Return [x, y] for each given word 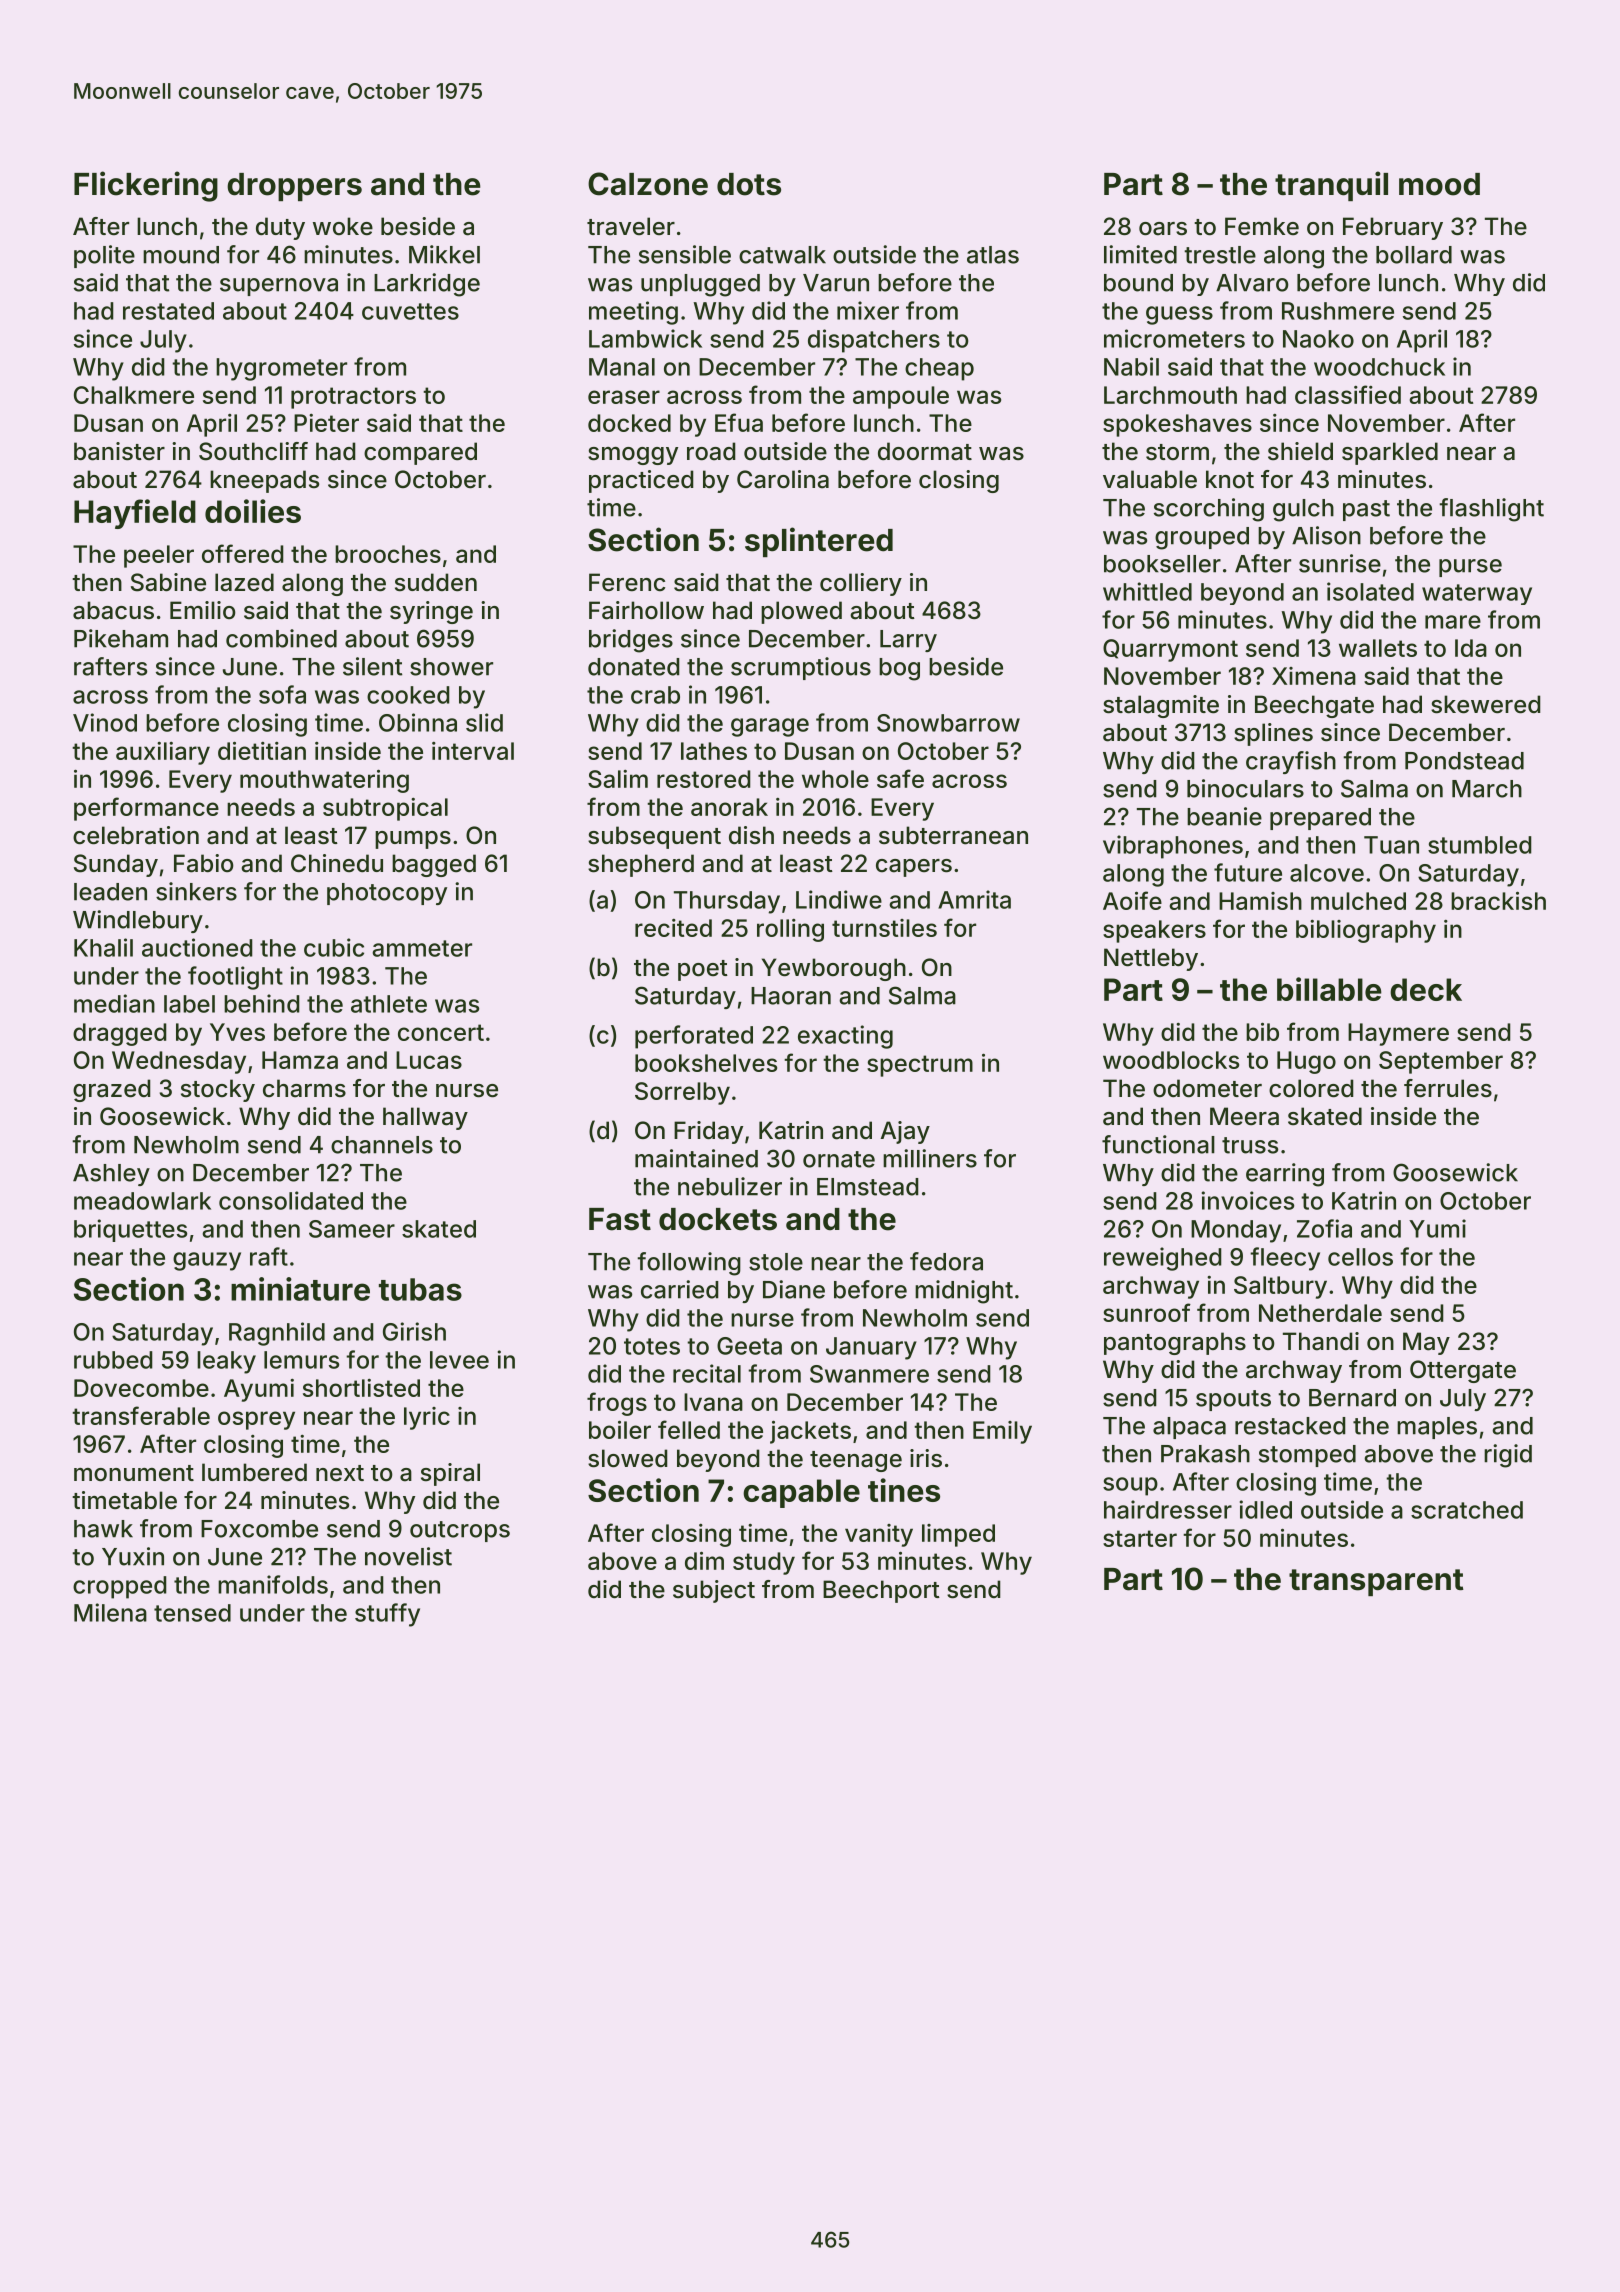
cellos [1360, 1257]
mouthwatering [324, 781]
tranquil [1331, 186]
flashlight [1491, 510]
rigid [1508, 1456]
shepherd [641, 865]
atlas [993, 255]
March [1487, 789]
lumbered [254, 1472]
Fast [620, 1219]
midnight [964, 1292]
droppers [294, 187]
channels [382, 1145]
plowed [801, 612]
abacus [113, 610]
